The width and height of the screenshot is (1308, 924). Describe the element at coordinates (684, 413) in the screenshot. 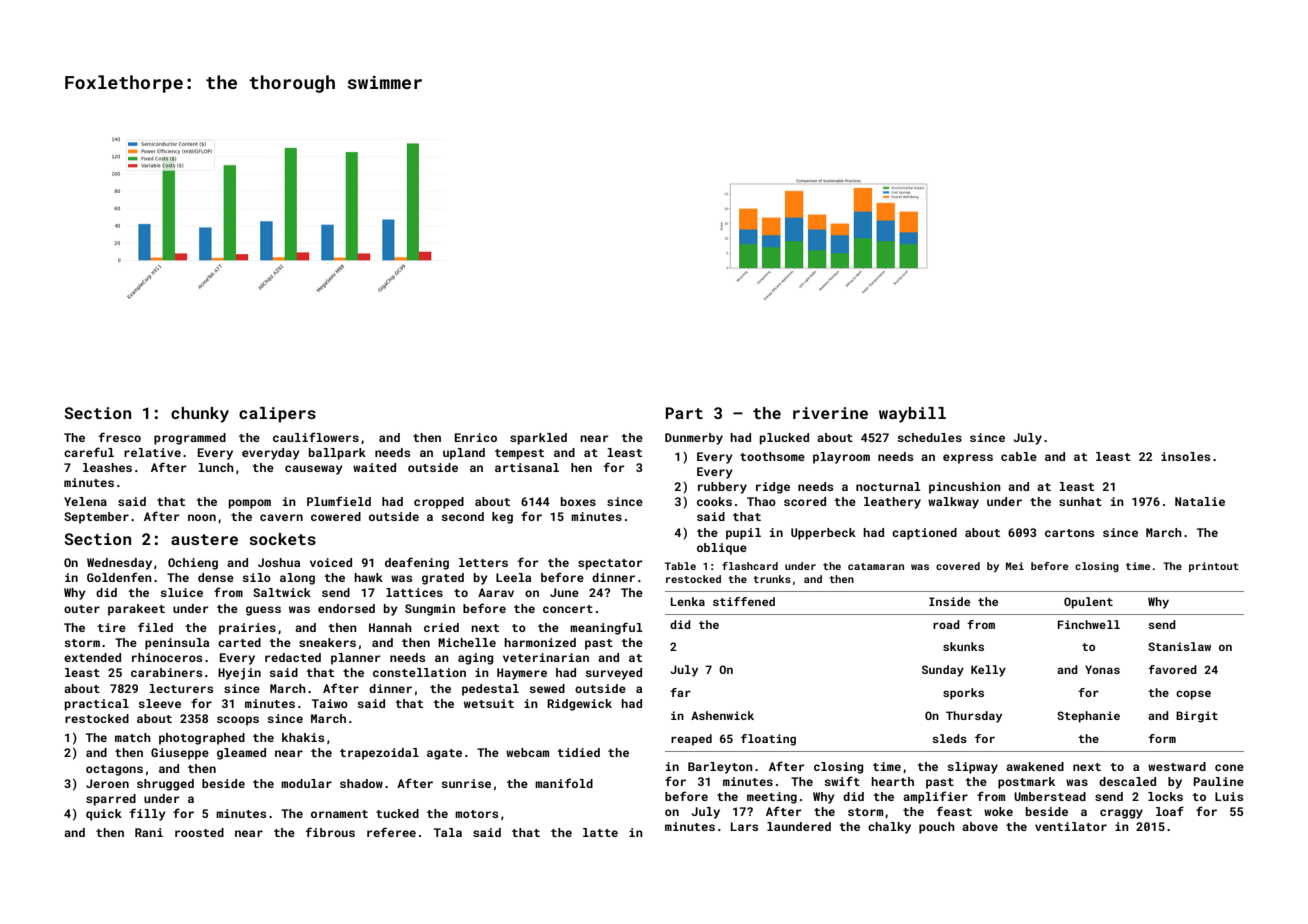

I see `Part` at that location.
